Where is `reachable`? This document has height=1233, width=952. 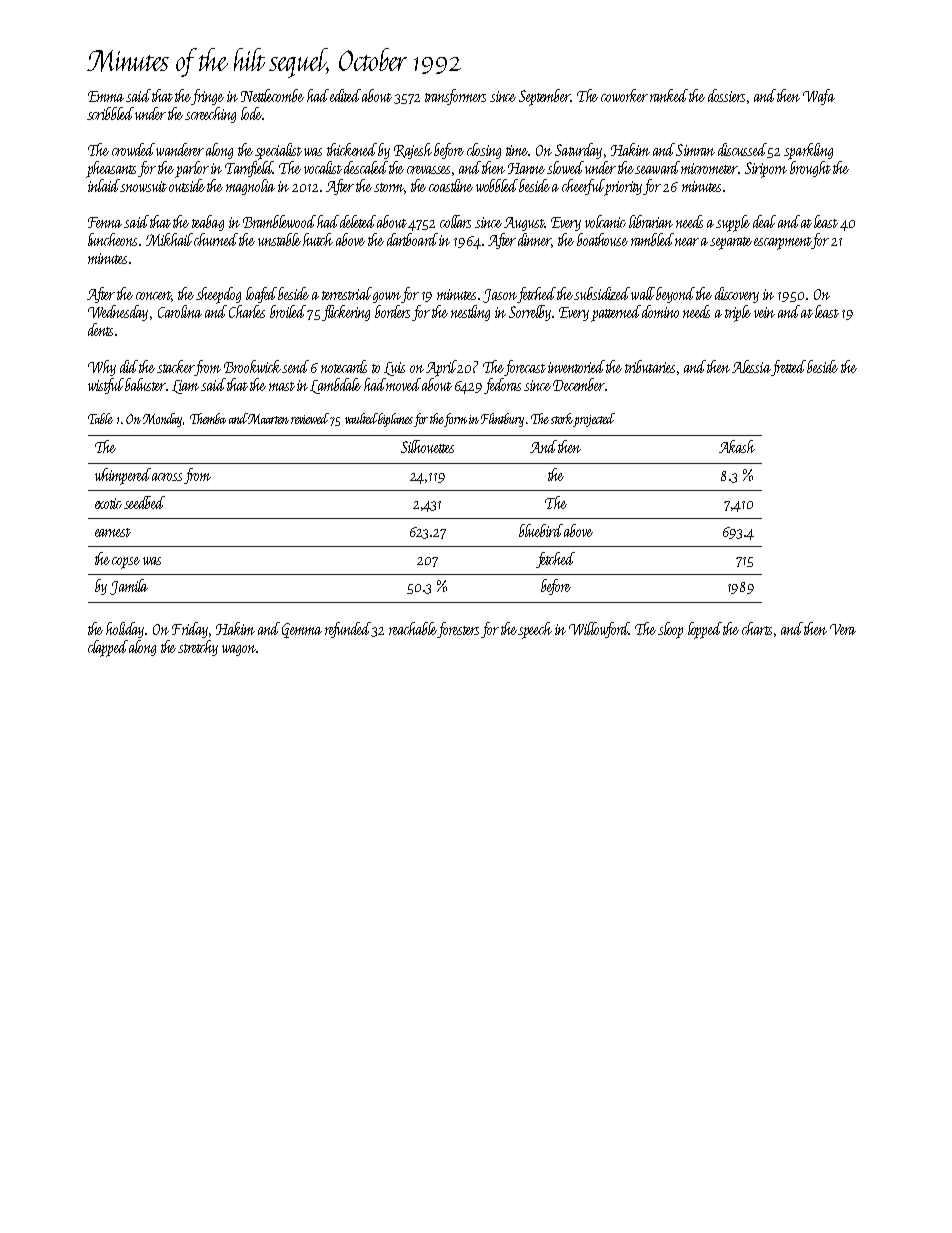 reachable is located at coordinates (413, 630).
